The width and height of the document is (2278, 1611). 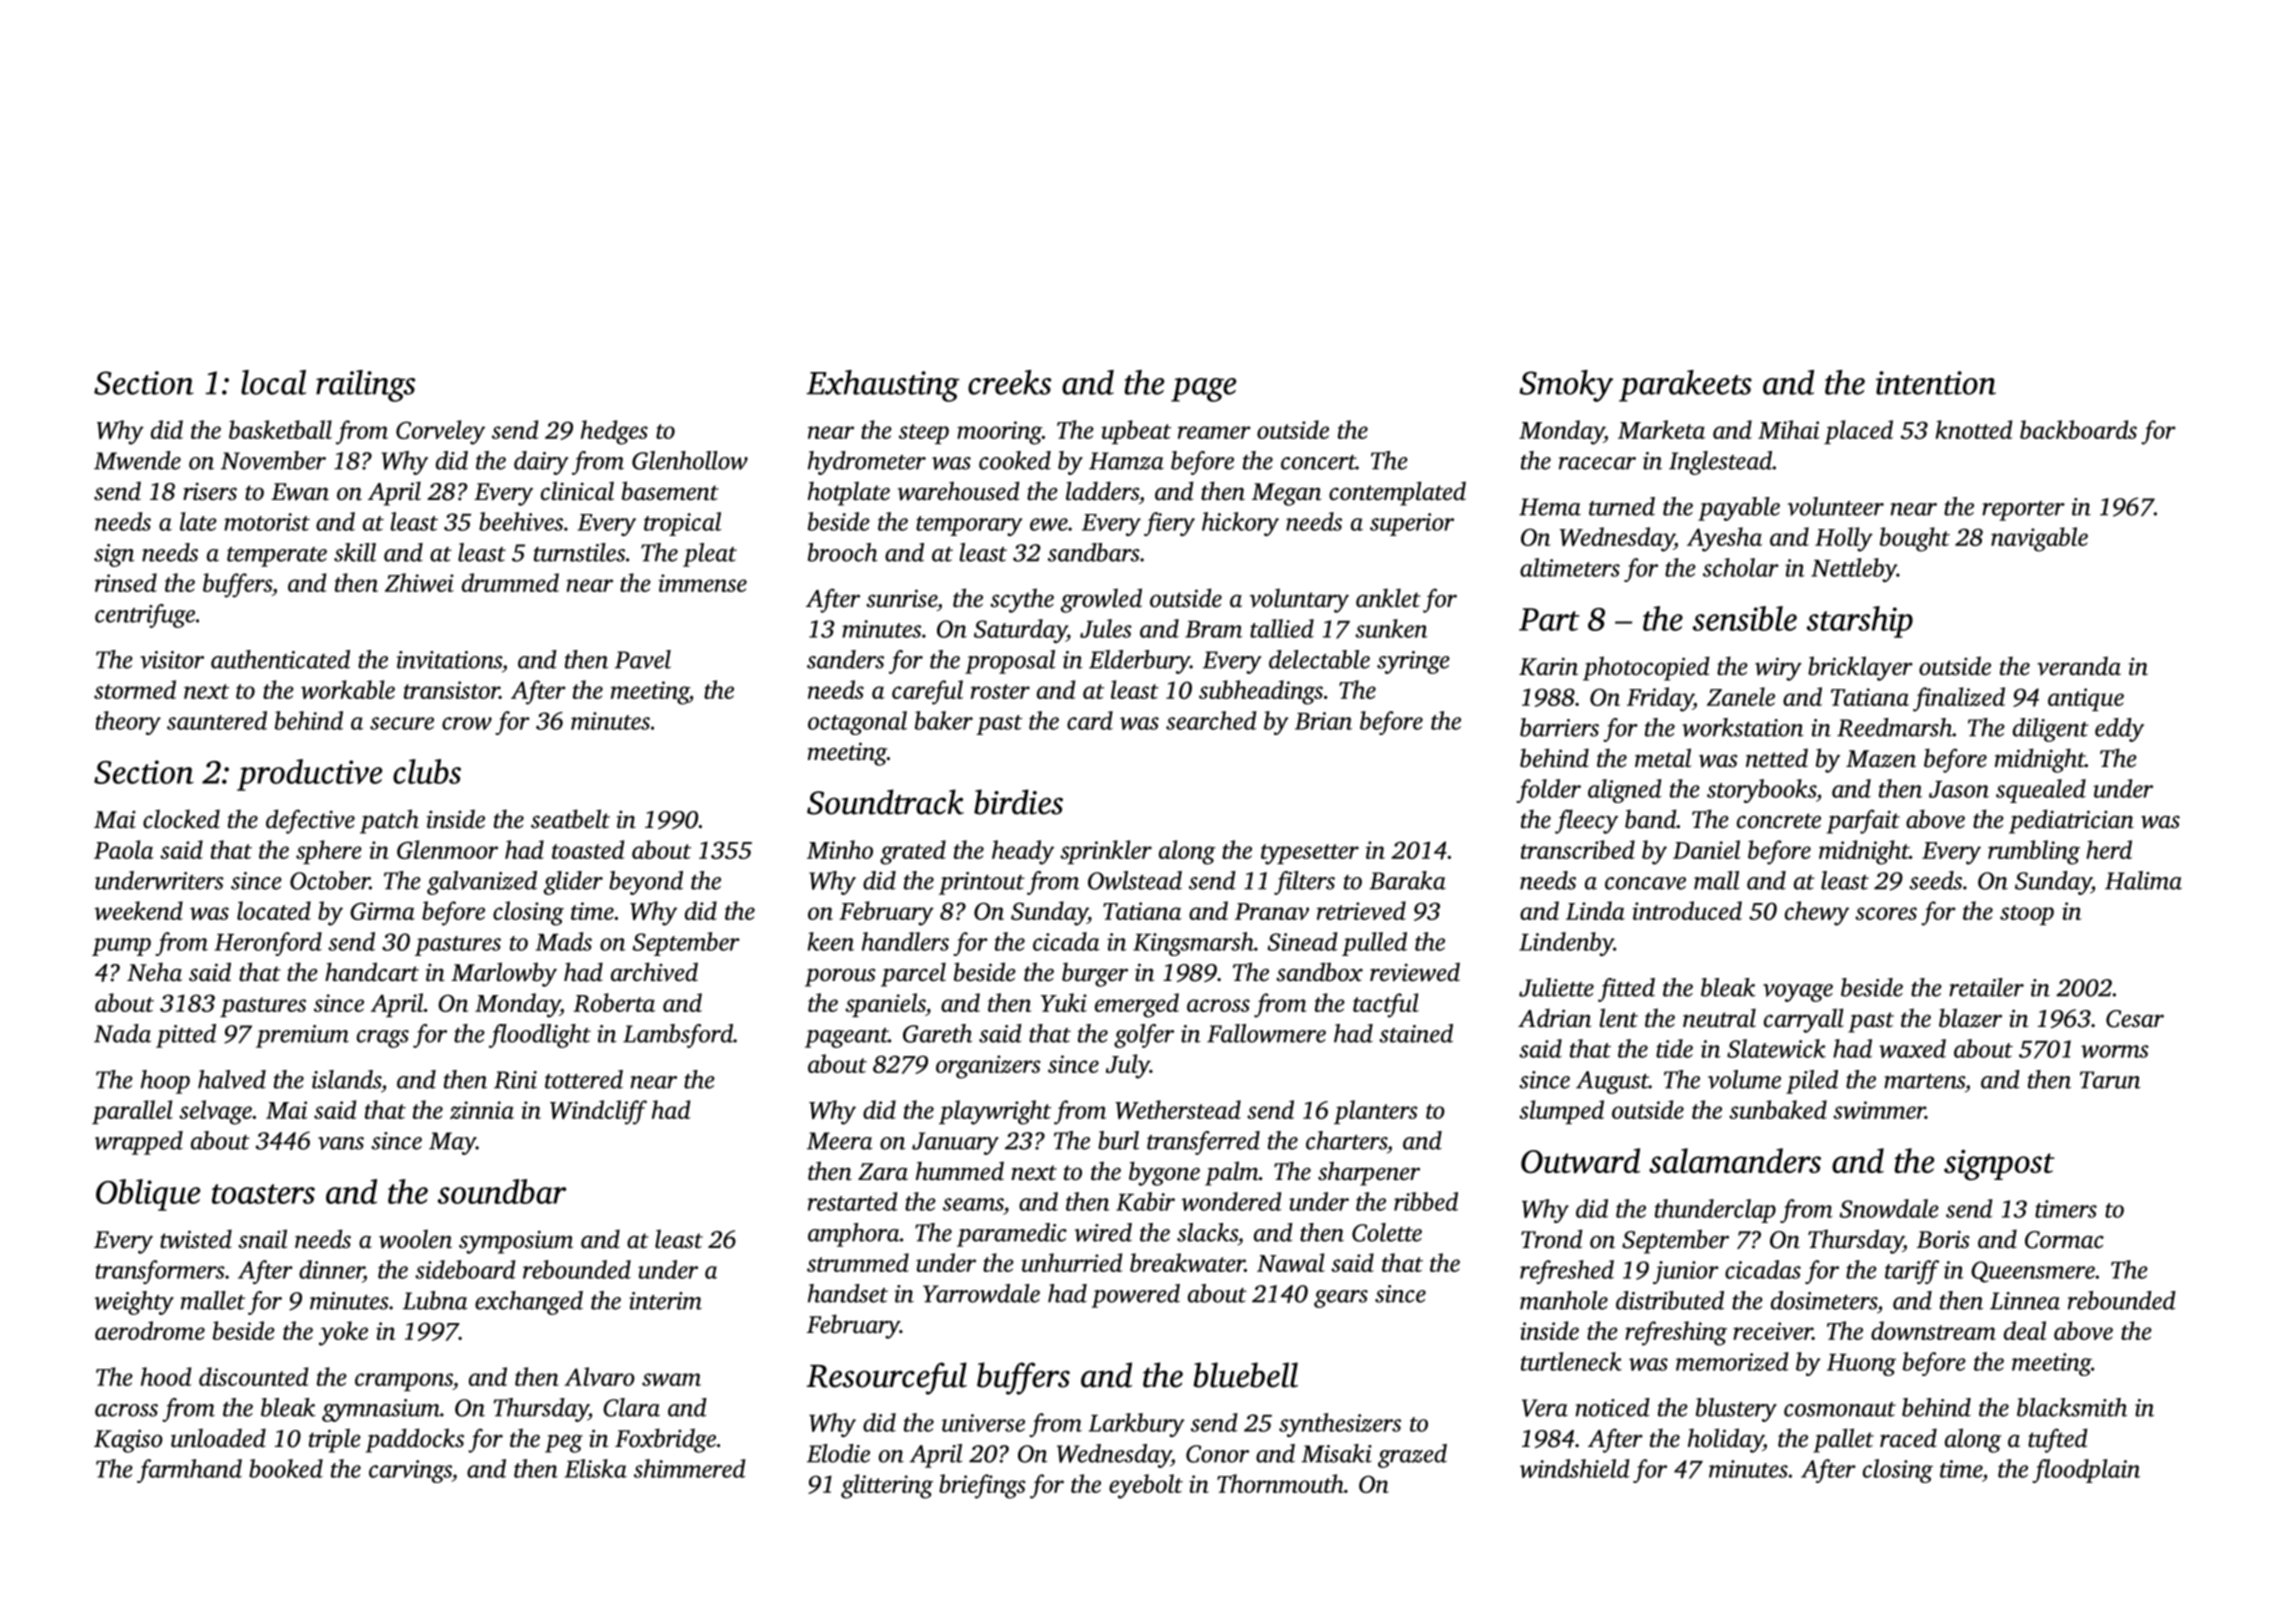 What do you see at coordinates (883, 386) in the document?
I see `Exhausting` at bounding box center [883, 386].
